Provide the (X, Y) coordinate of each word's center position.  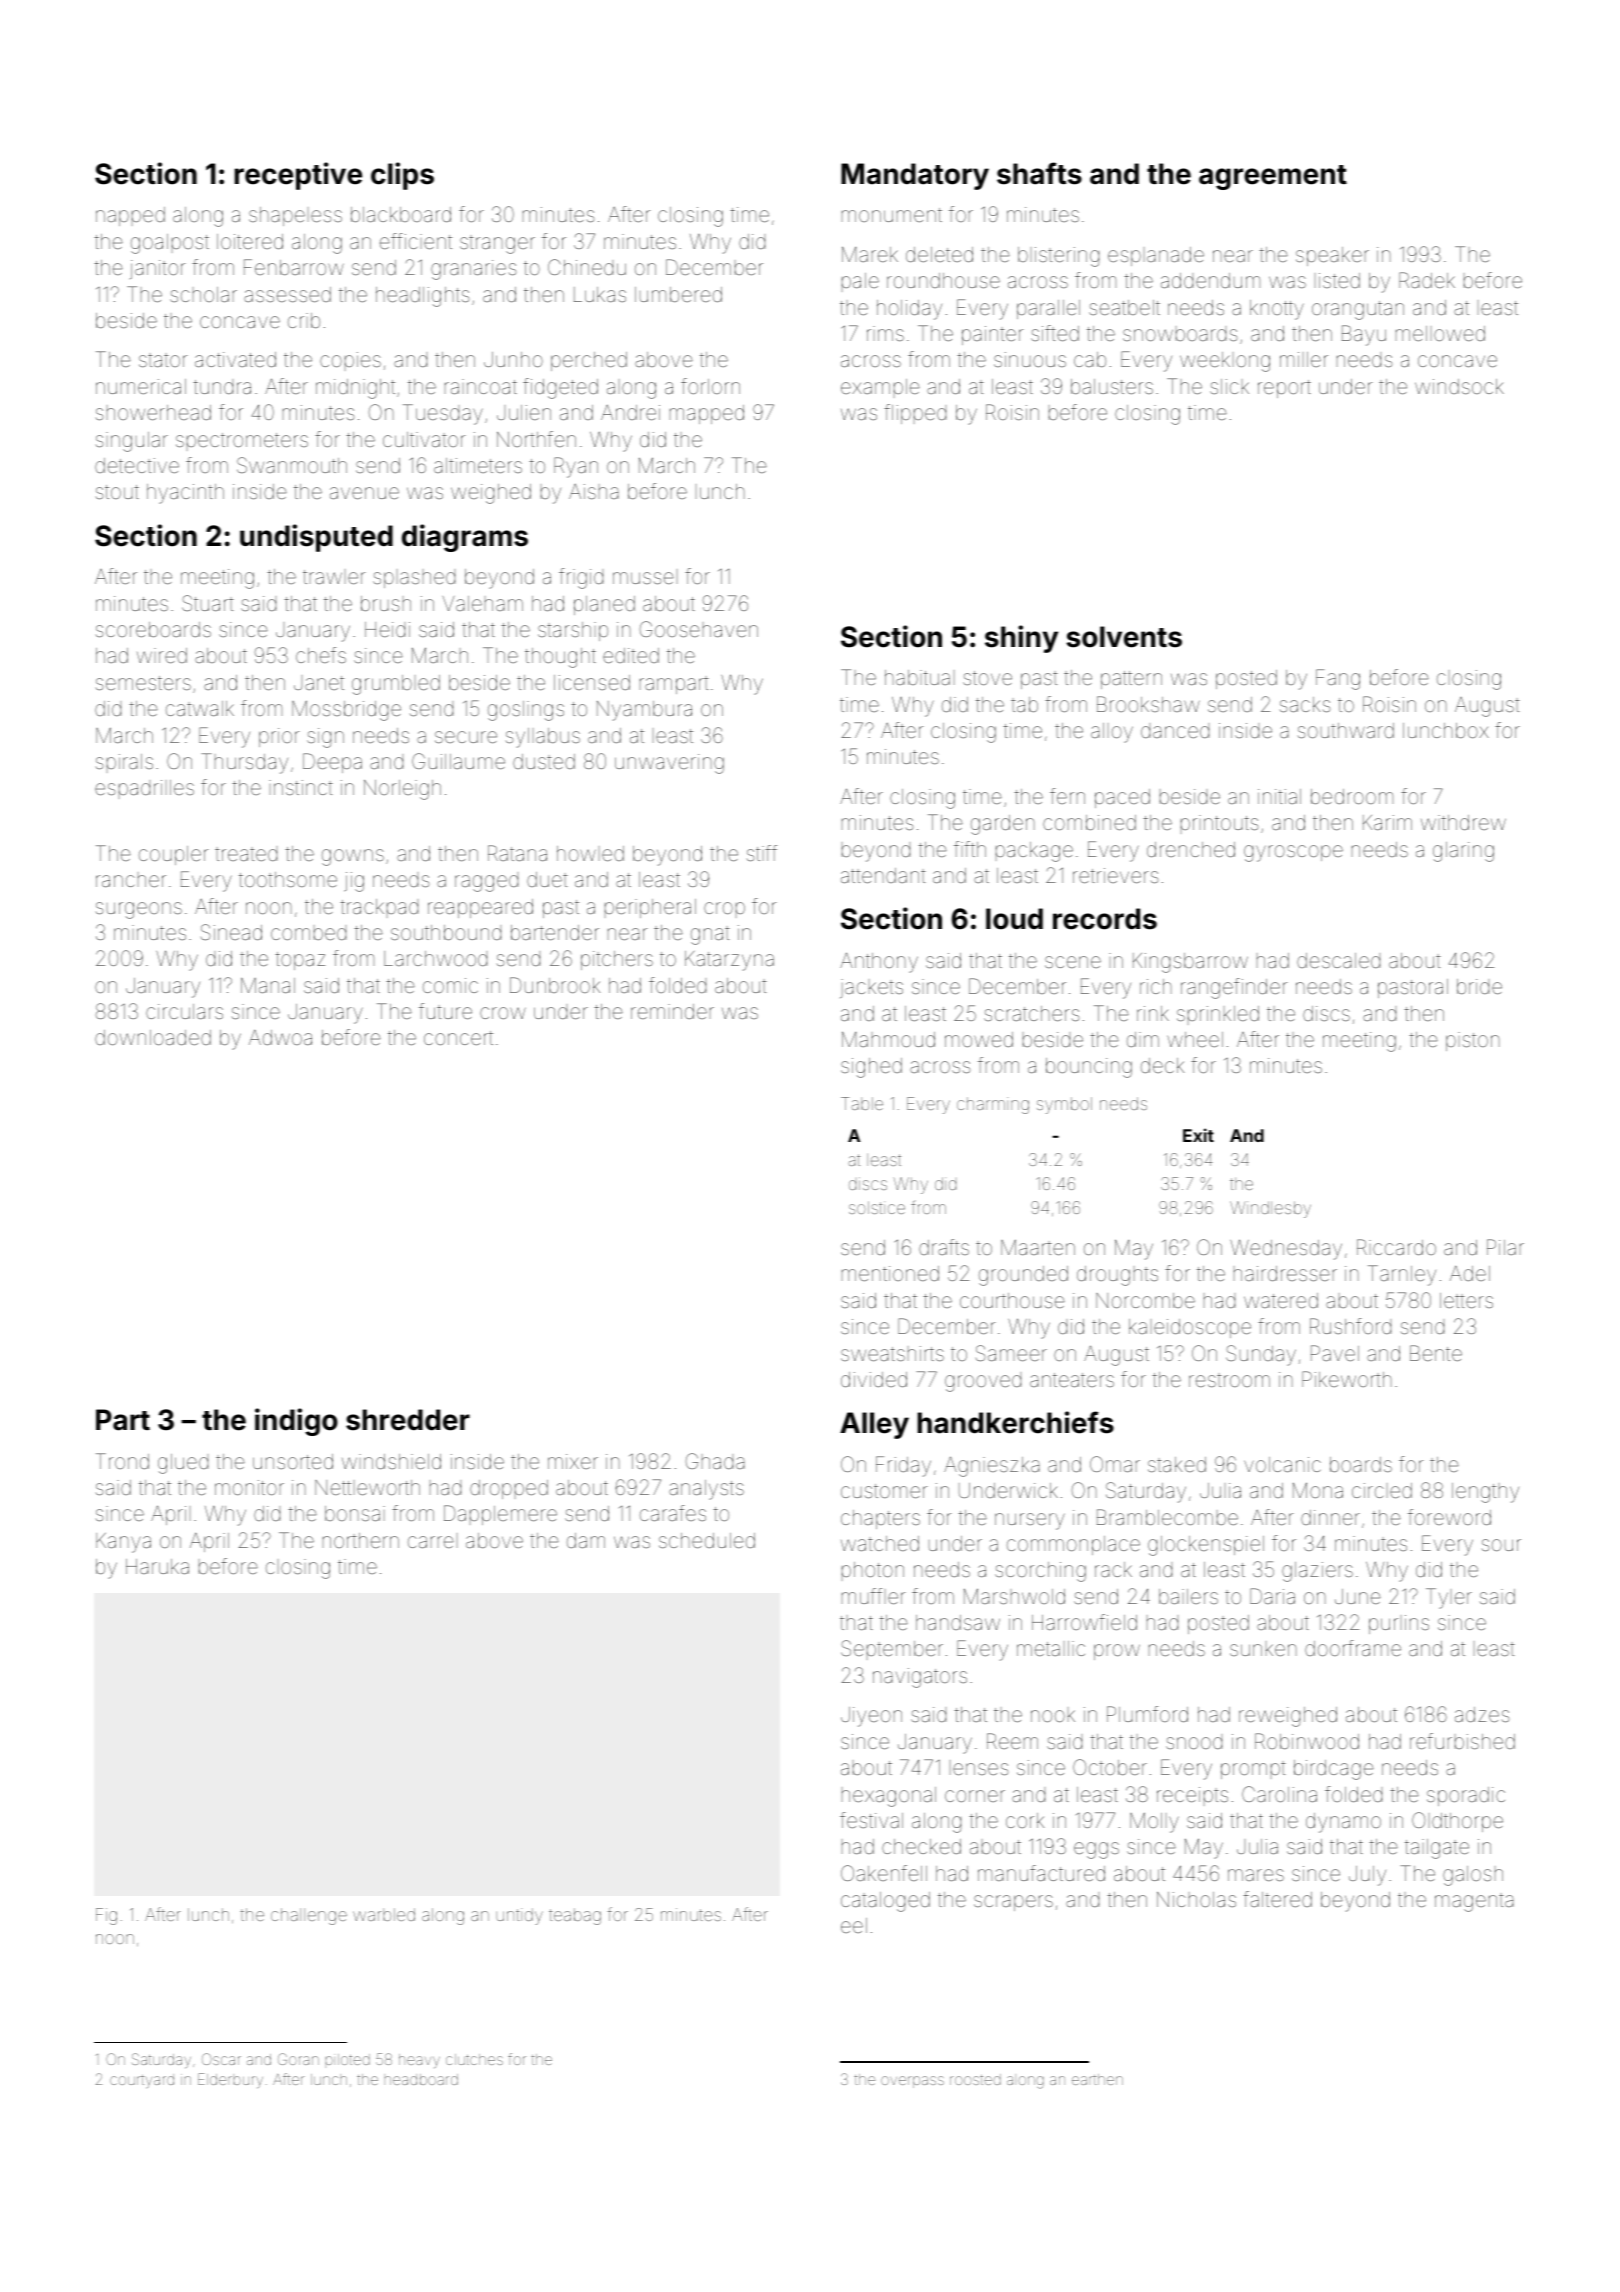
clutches (474, 2059)
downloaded (153, 1037)
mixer (573, 1461)
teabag (575, 1916)
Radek (1427, 280)
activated (235, 359)
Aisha (594, 491)
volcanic (1282, 1464)
